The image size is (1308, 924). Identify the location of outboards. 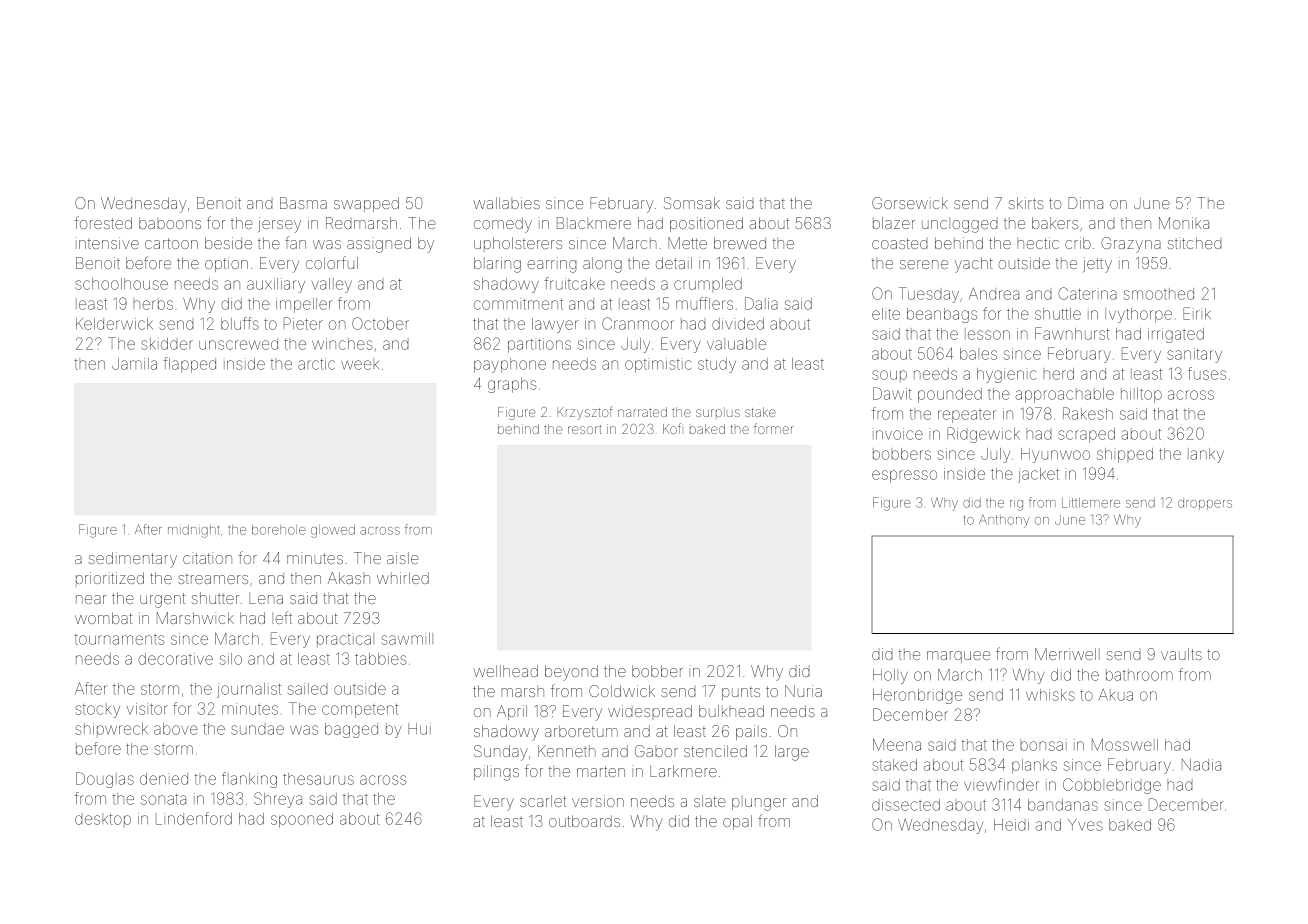
(584, 821).
